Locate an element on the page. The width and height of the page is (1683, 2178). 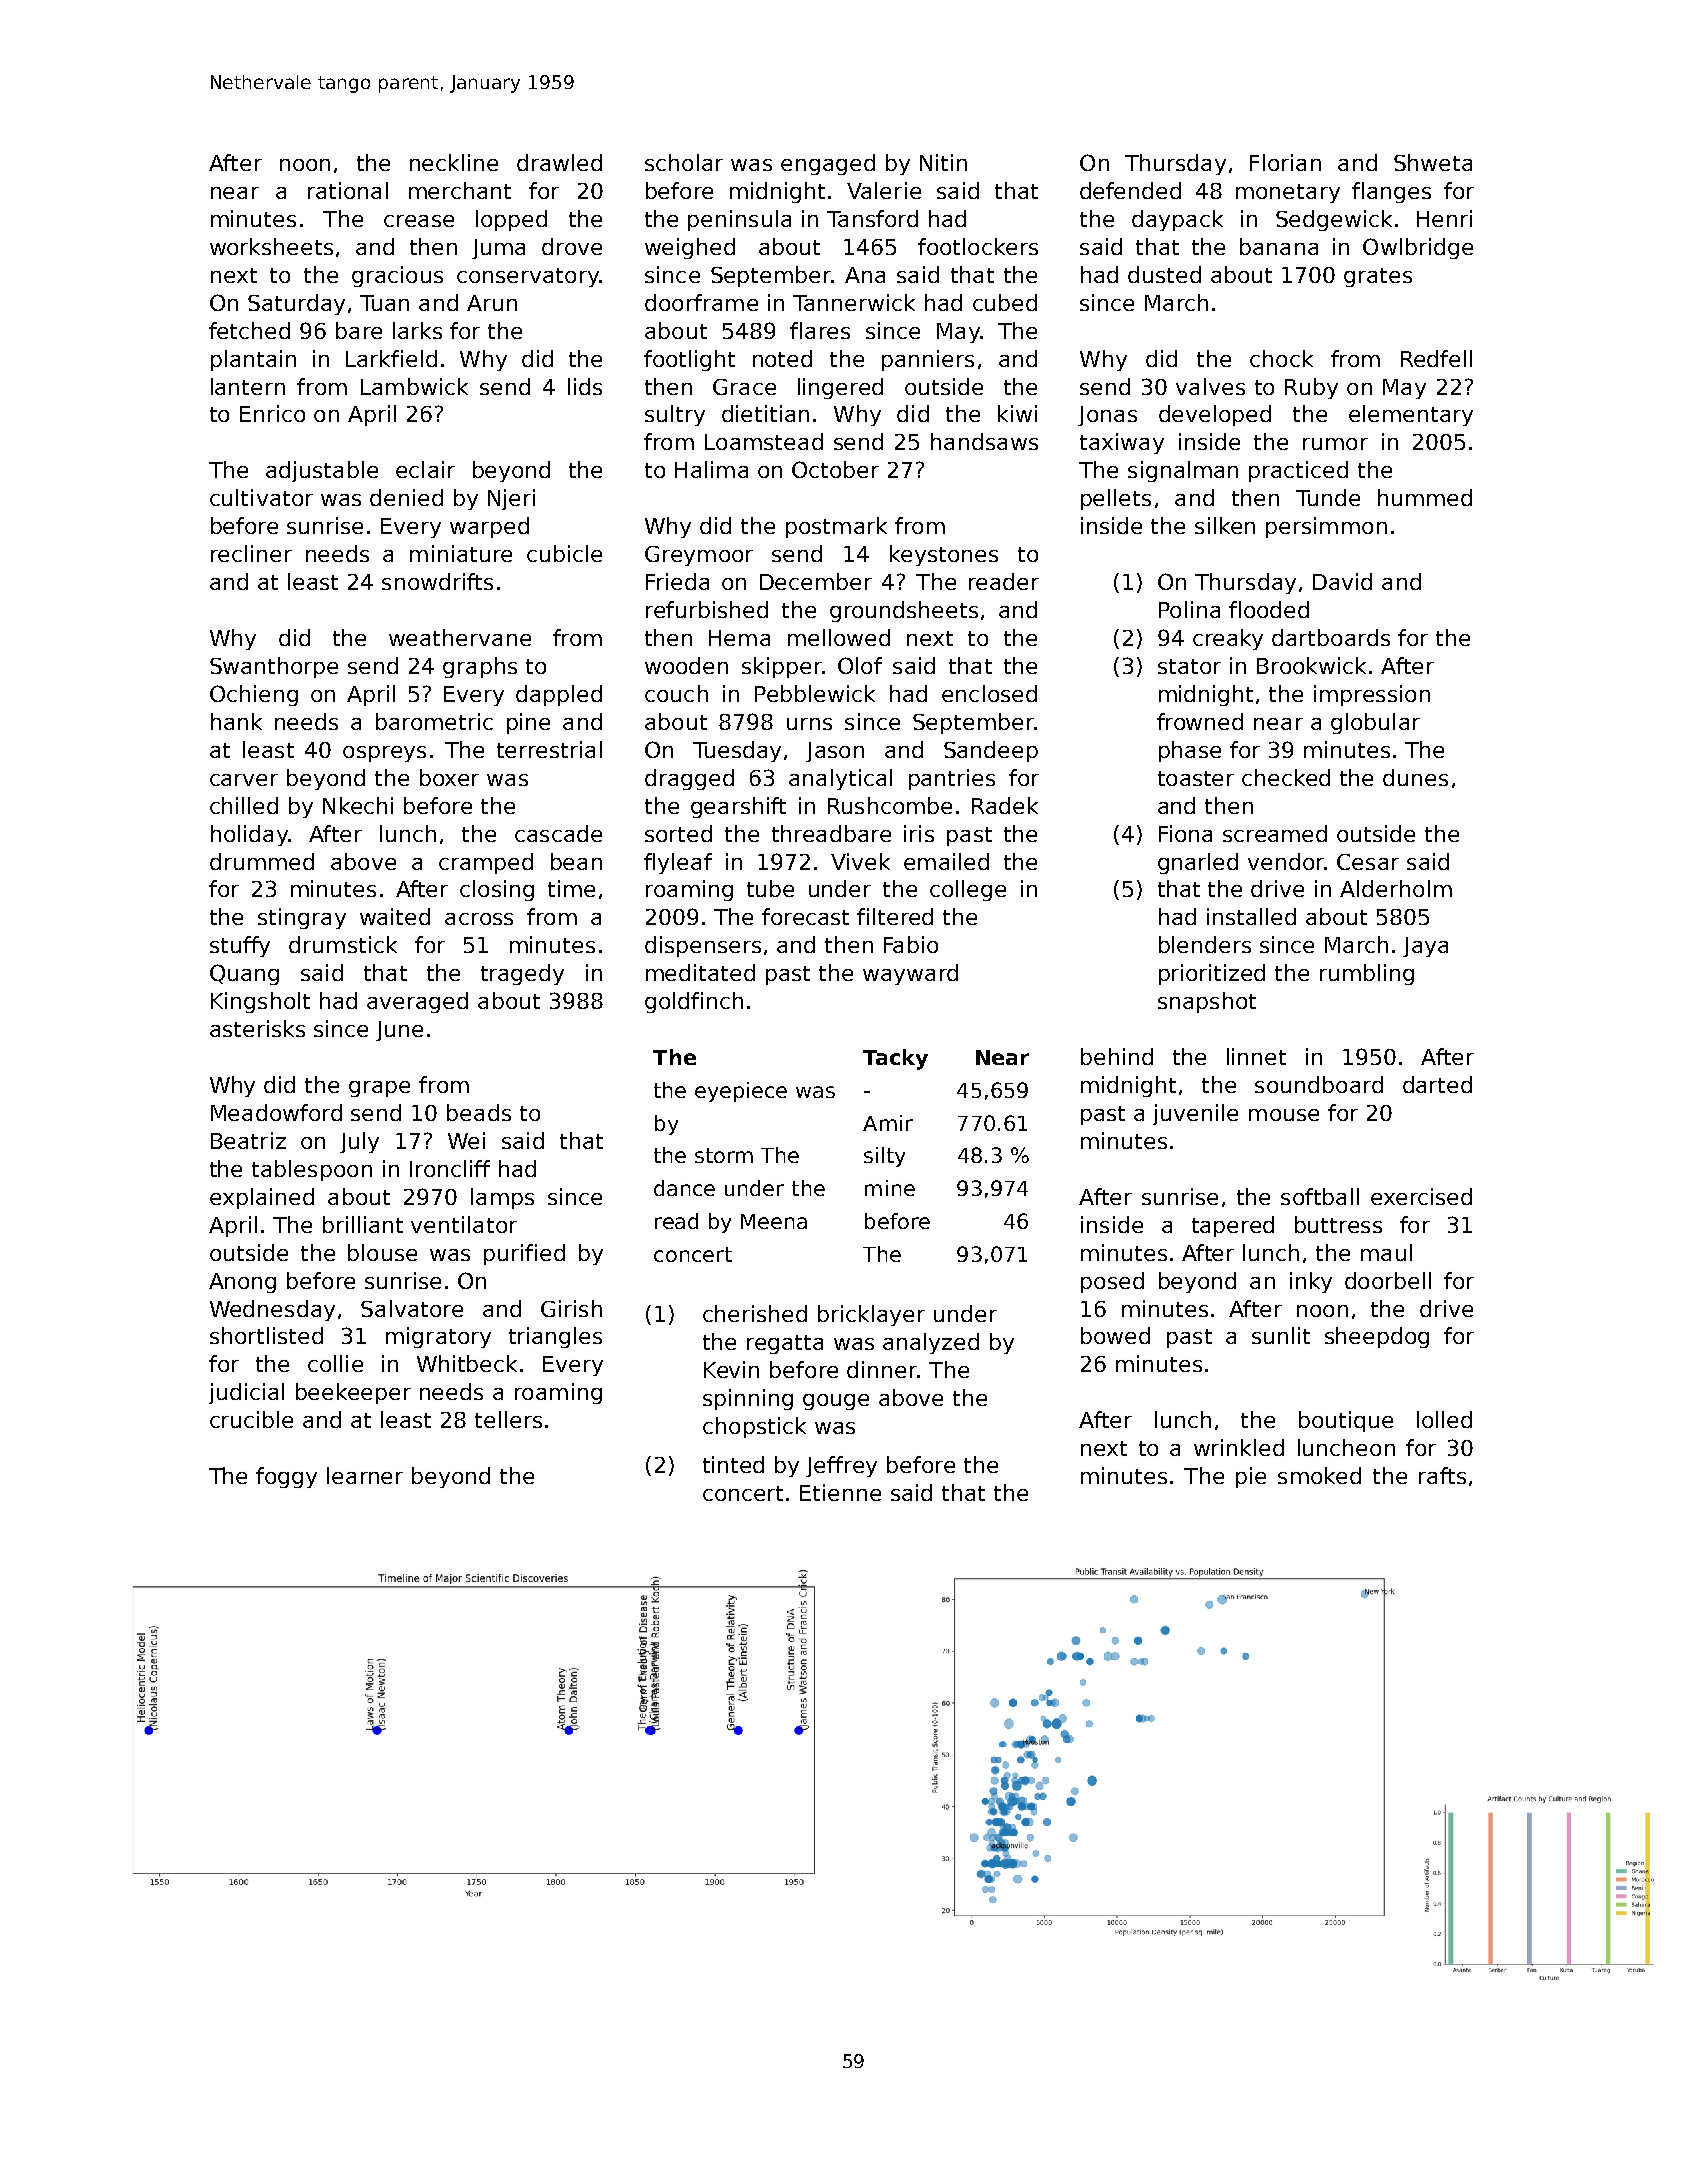
daypack is located at coordinates (1177, 220).
